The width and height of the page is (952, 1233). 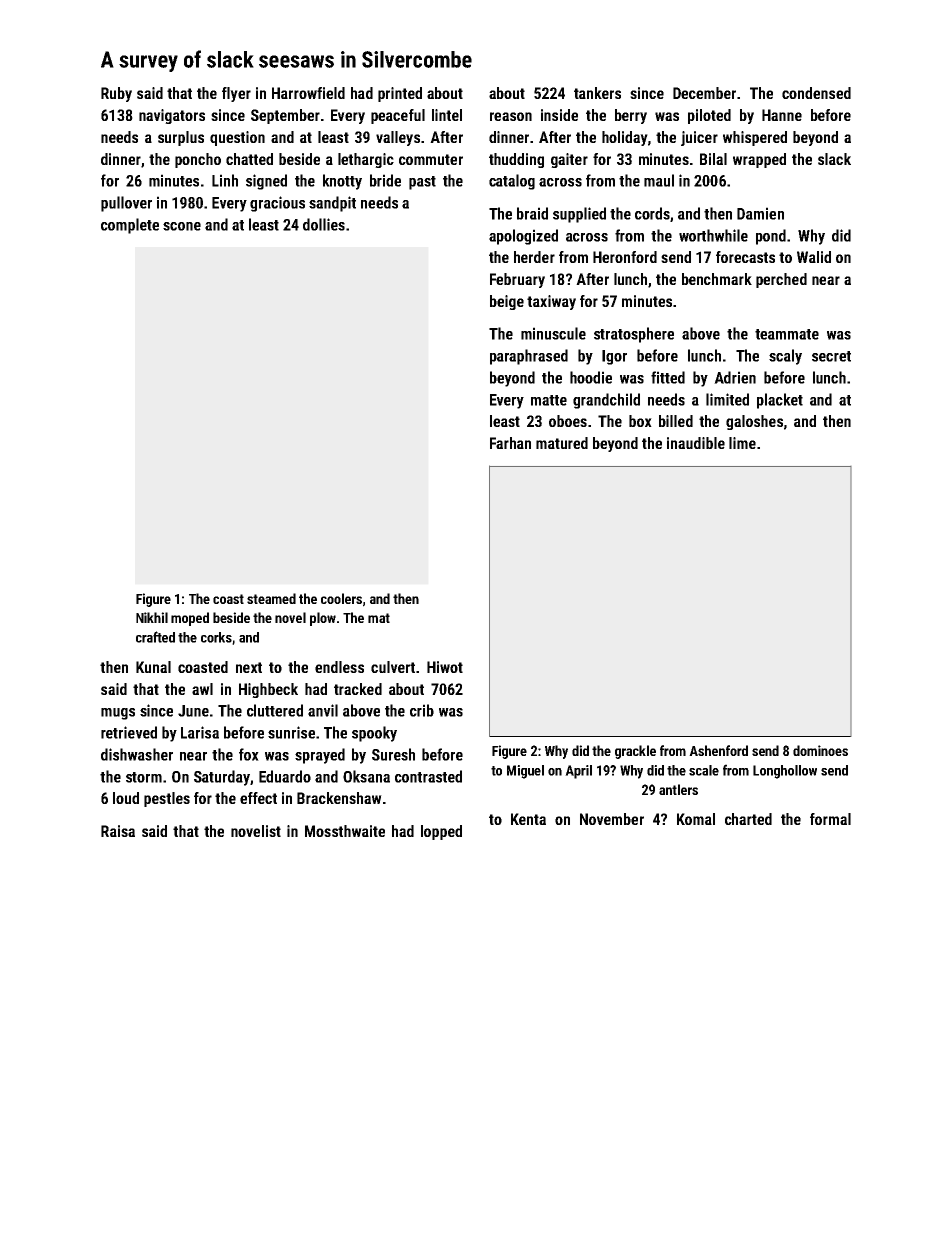 What do you see at coordinates (816, 93) in the page?
I see `condensed` at bounding box center [816, 93].
